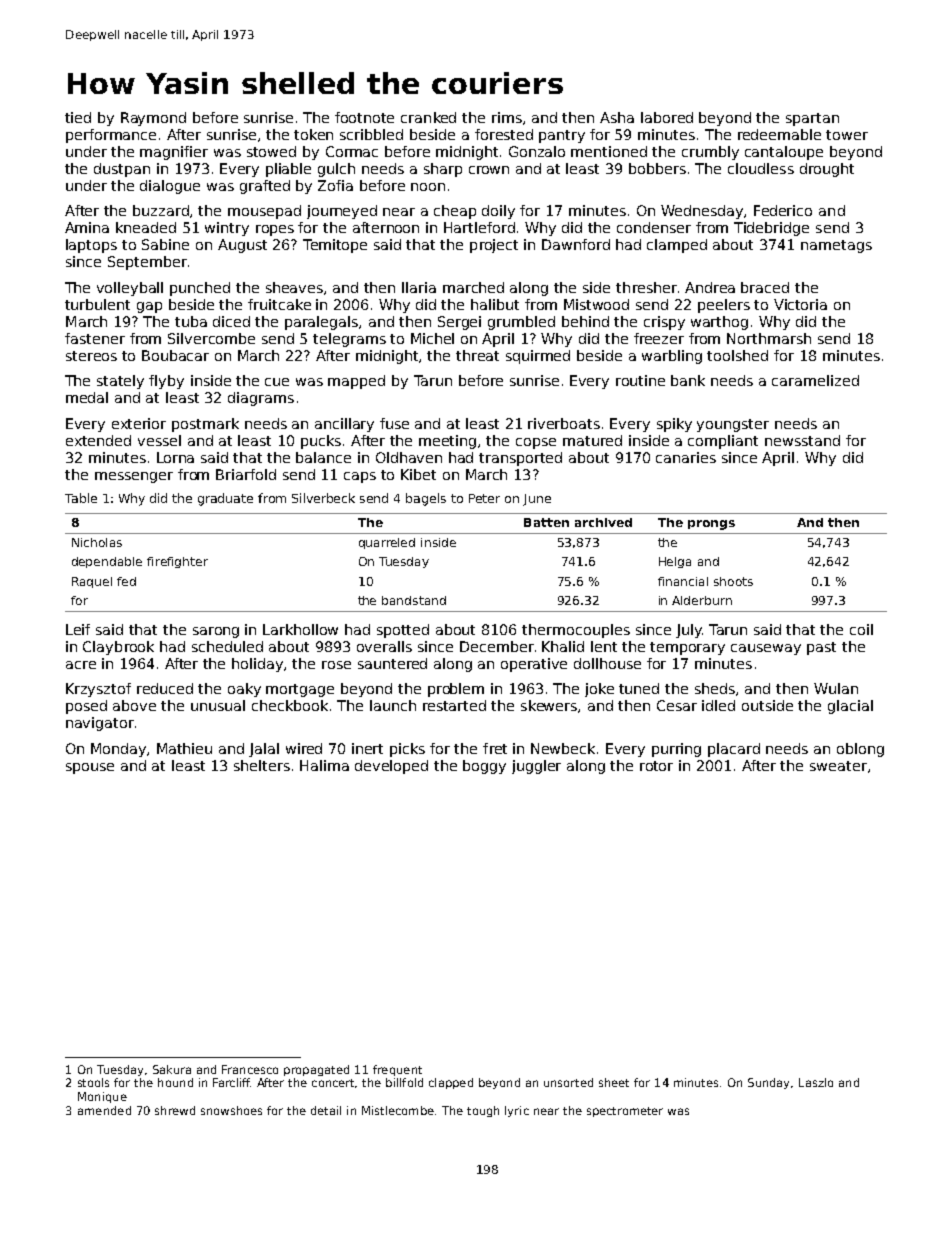 This document has height=1233, width=952. Describe the element at coordinates (812, 119) in the document. I see `spartan` at that location.
